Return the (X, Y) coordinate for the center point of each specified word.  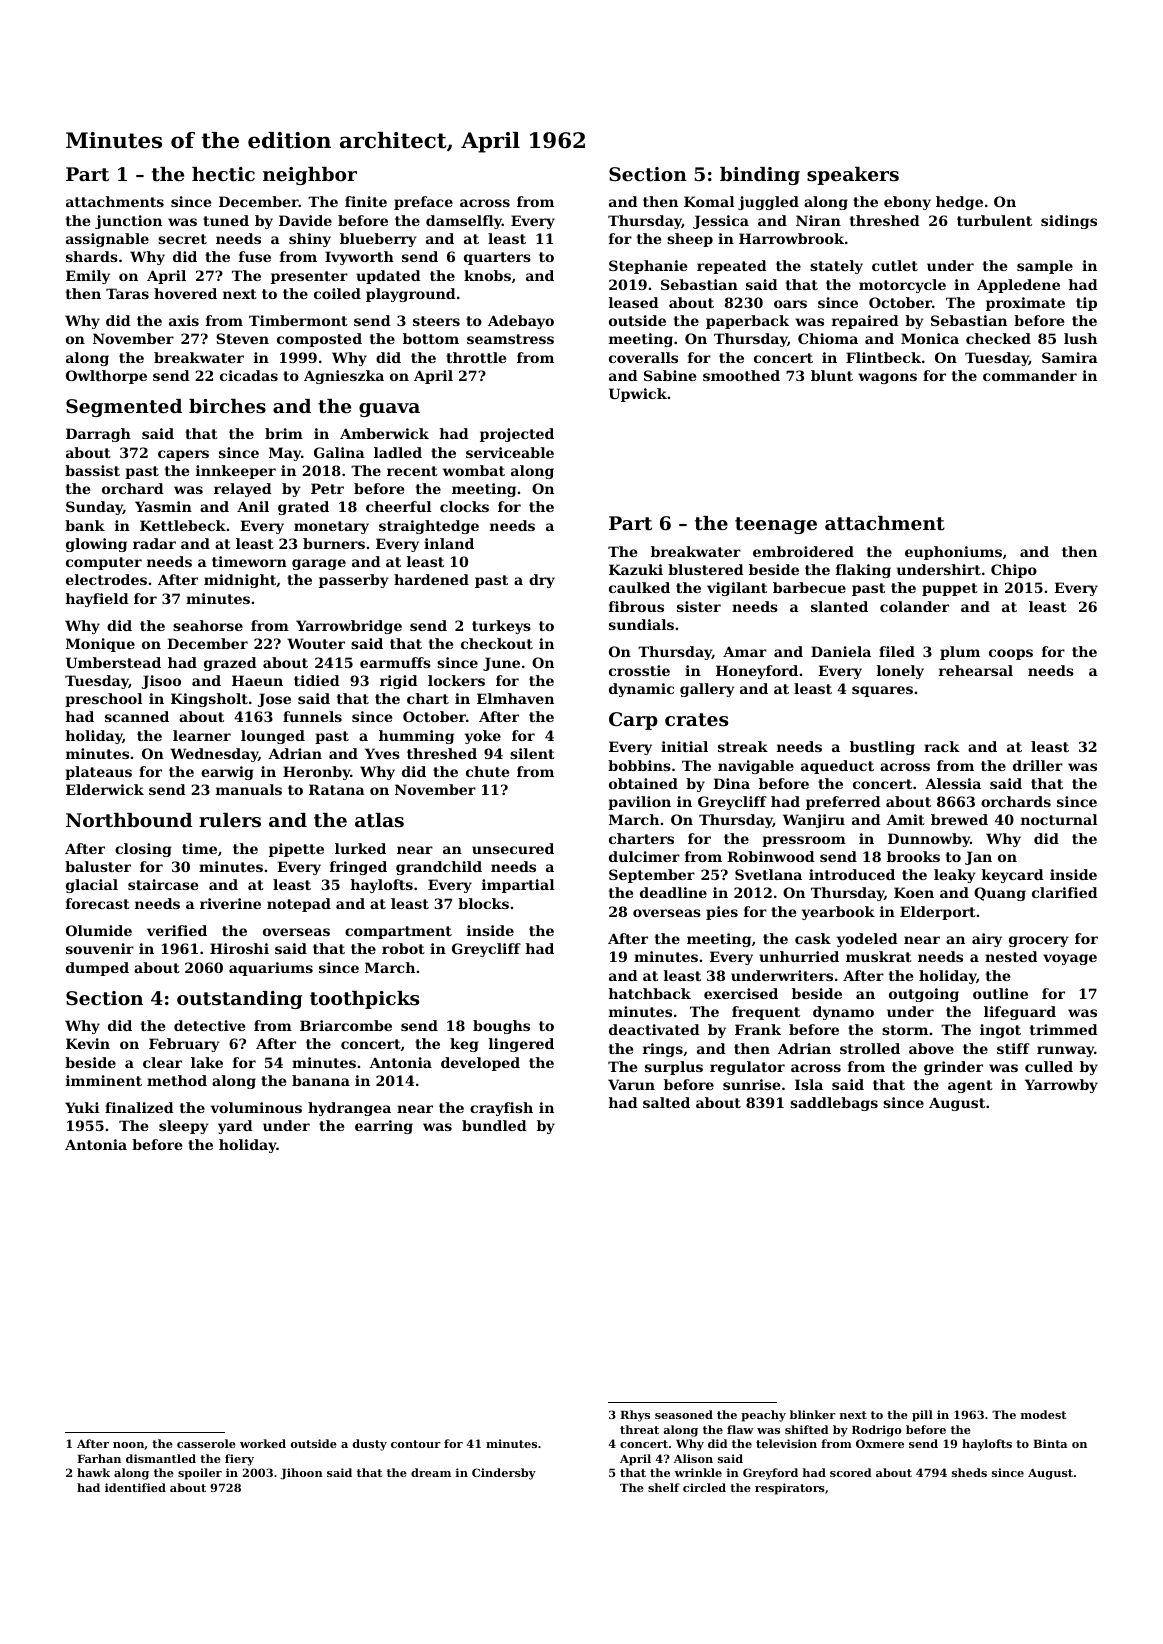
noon (128, 1445)
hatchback (650, 993)
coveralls (643, 357)
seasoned (684, 1414)
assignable (107, 240)
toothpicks (364, 1000)
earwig (227, 773)
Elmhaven (515, 698)
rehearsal (976, 670)
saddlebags (834, 1104)
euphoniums (953, 553)
